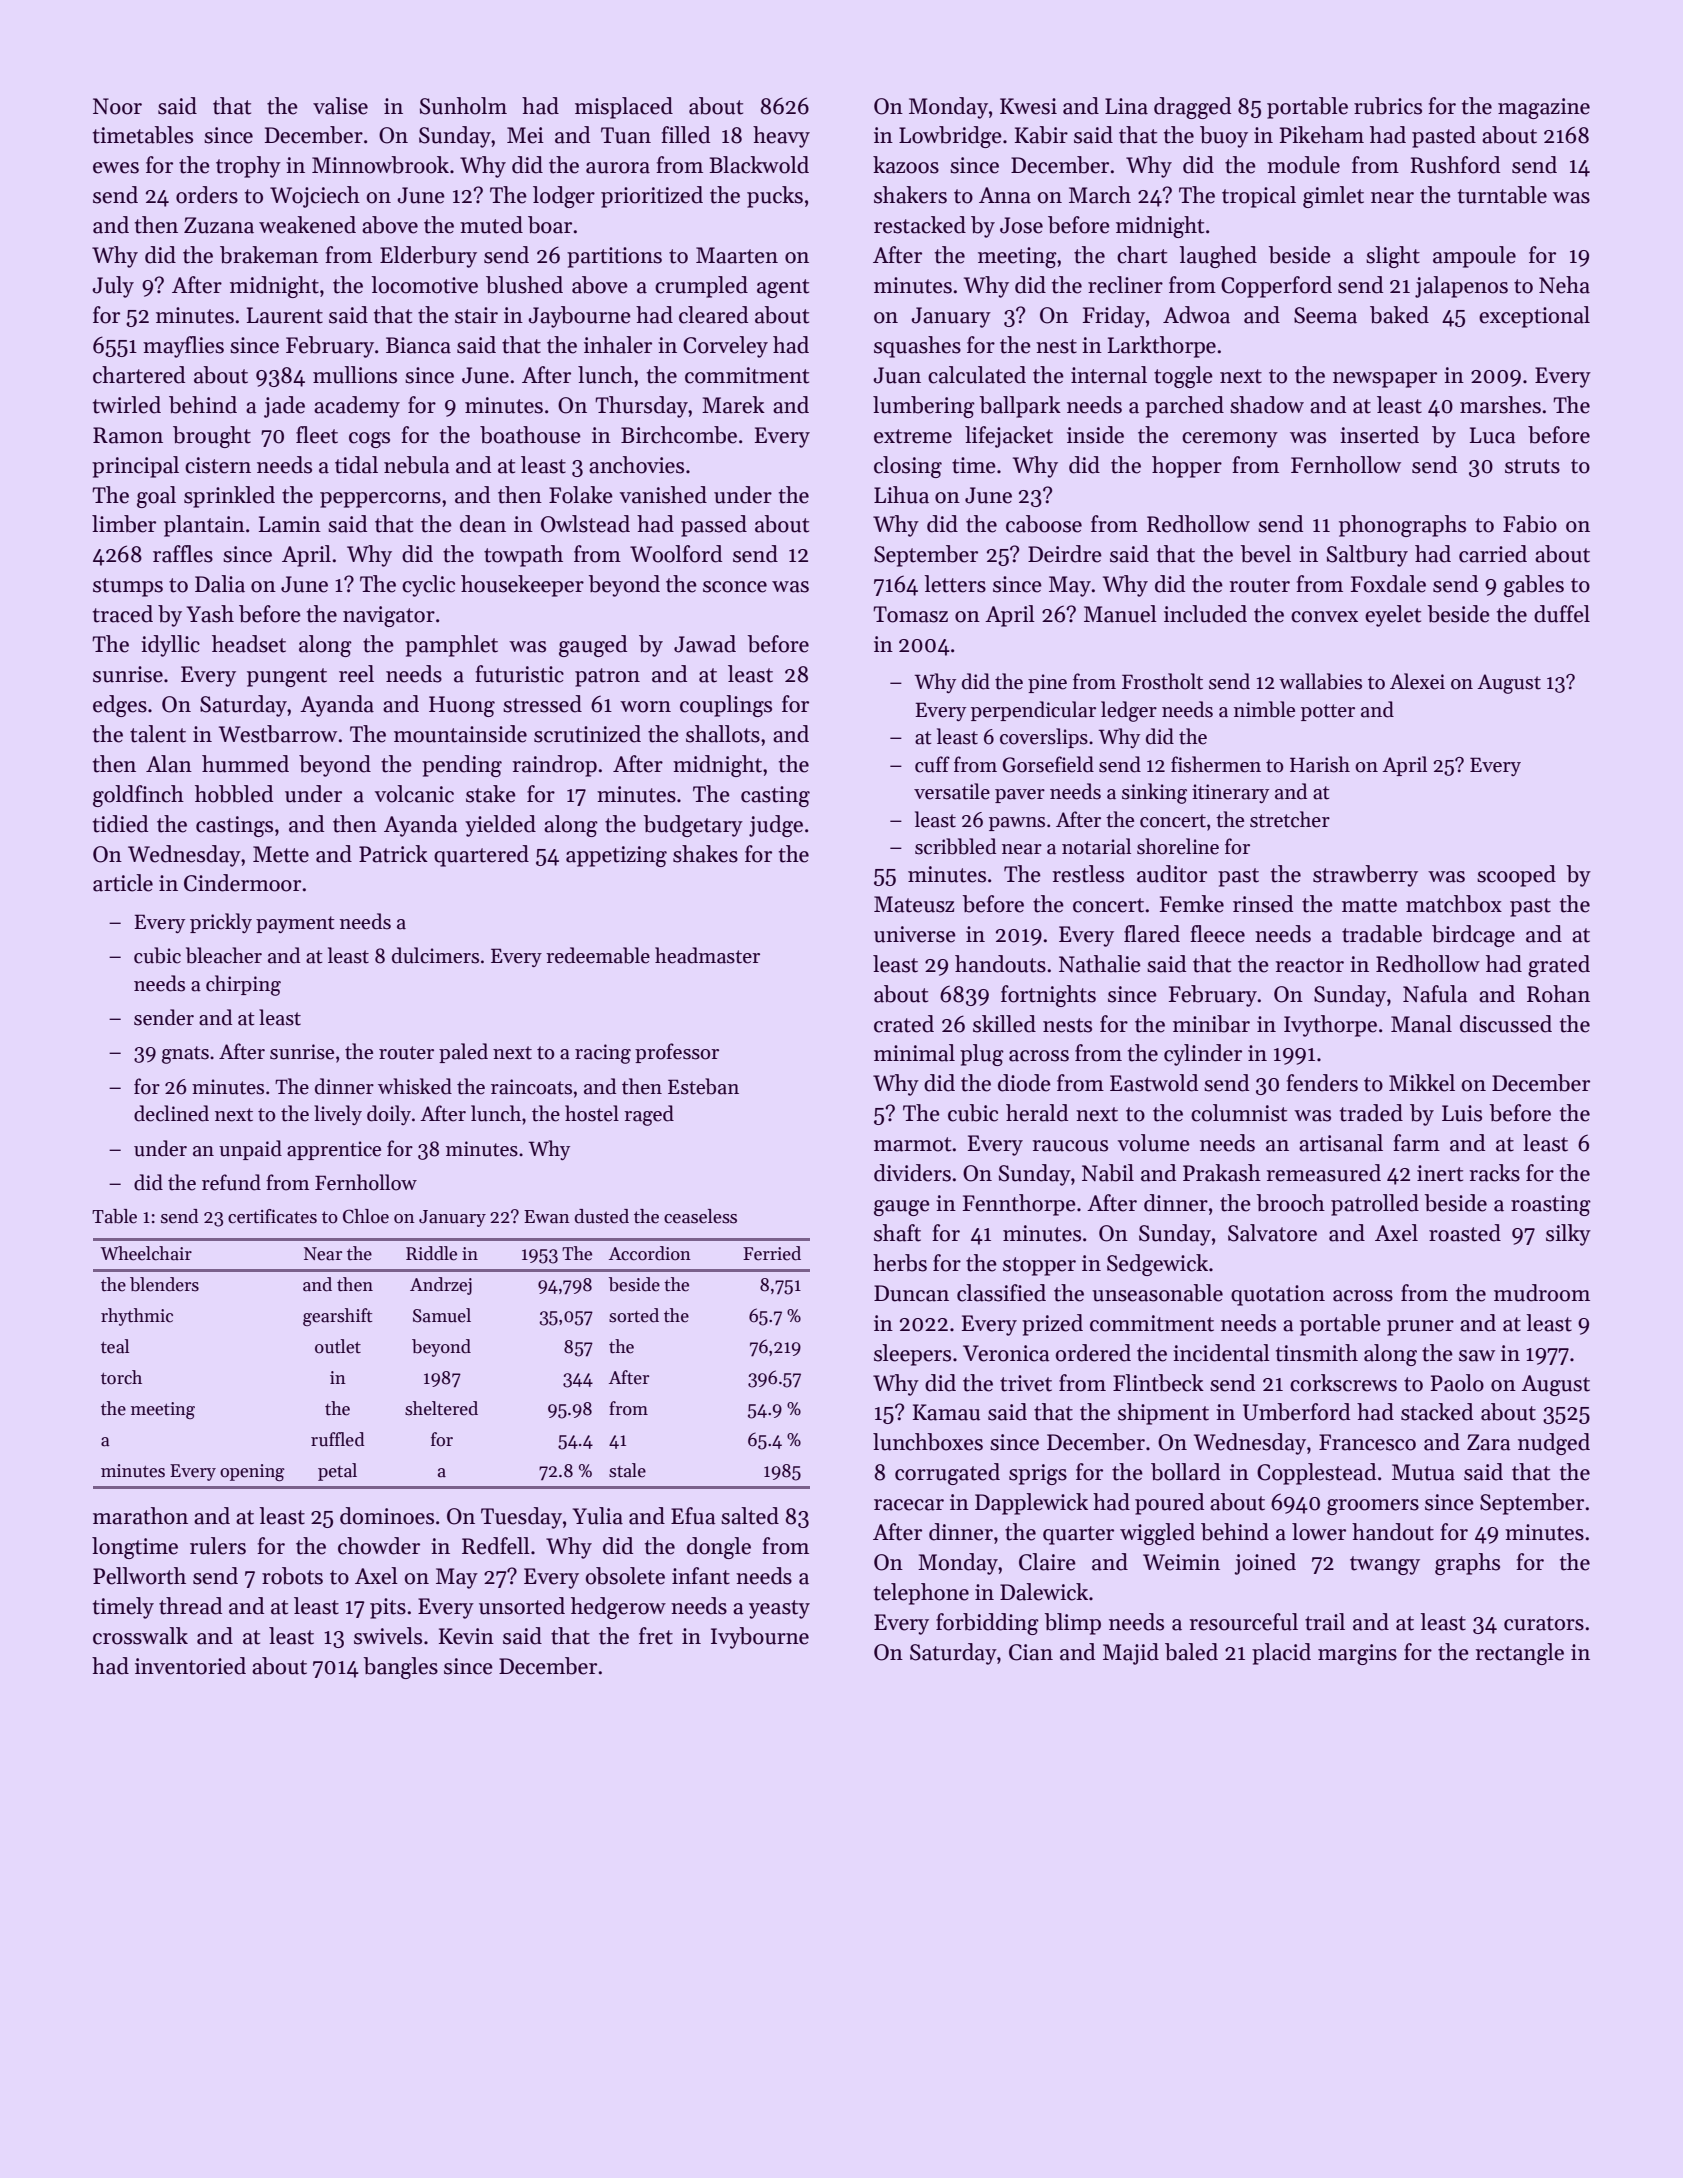 This image has width=1683, height=2178. Describe the element at coordinates (1205, 614) in the image. I see `included` at that location.
